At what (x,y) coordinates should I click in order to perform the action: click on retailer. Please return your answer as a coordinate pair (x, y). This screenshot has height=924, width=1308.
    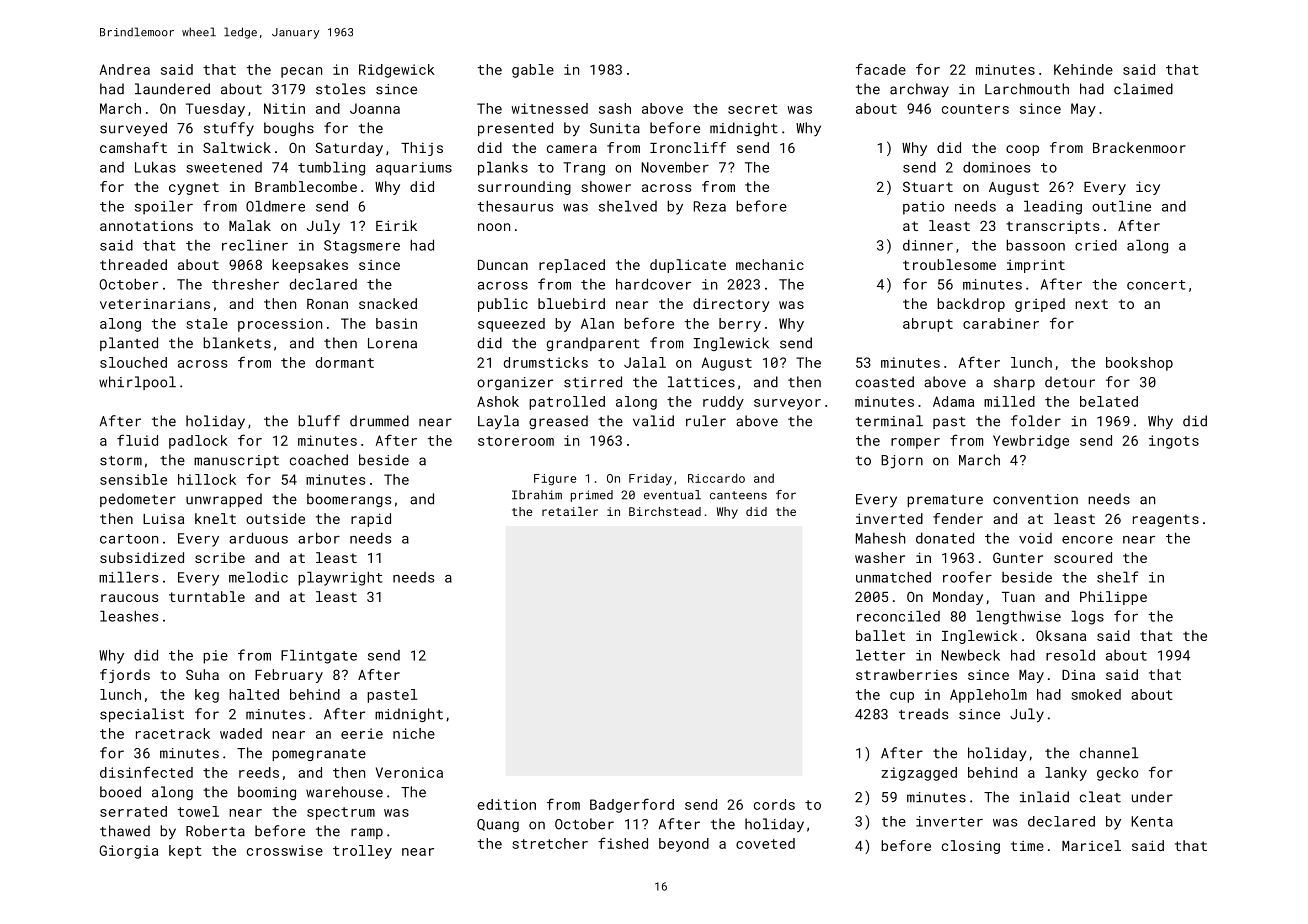
    Looking at the image, I should click on (570, 511).
